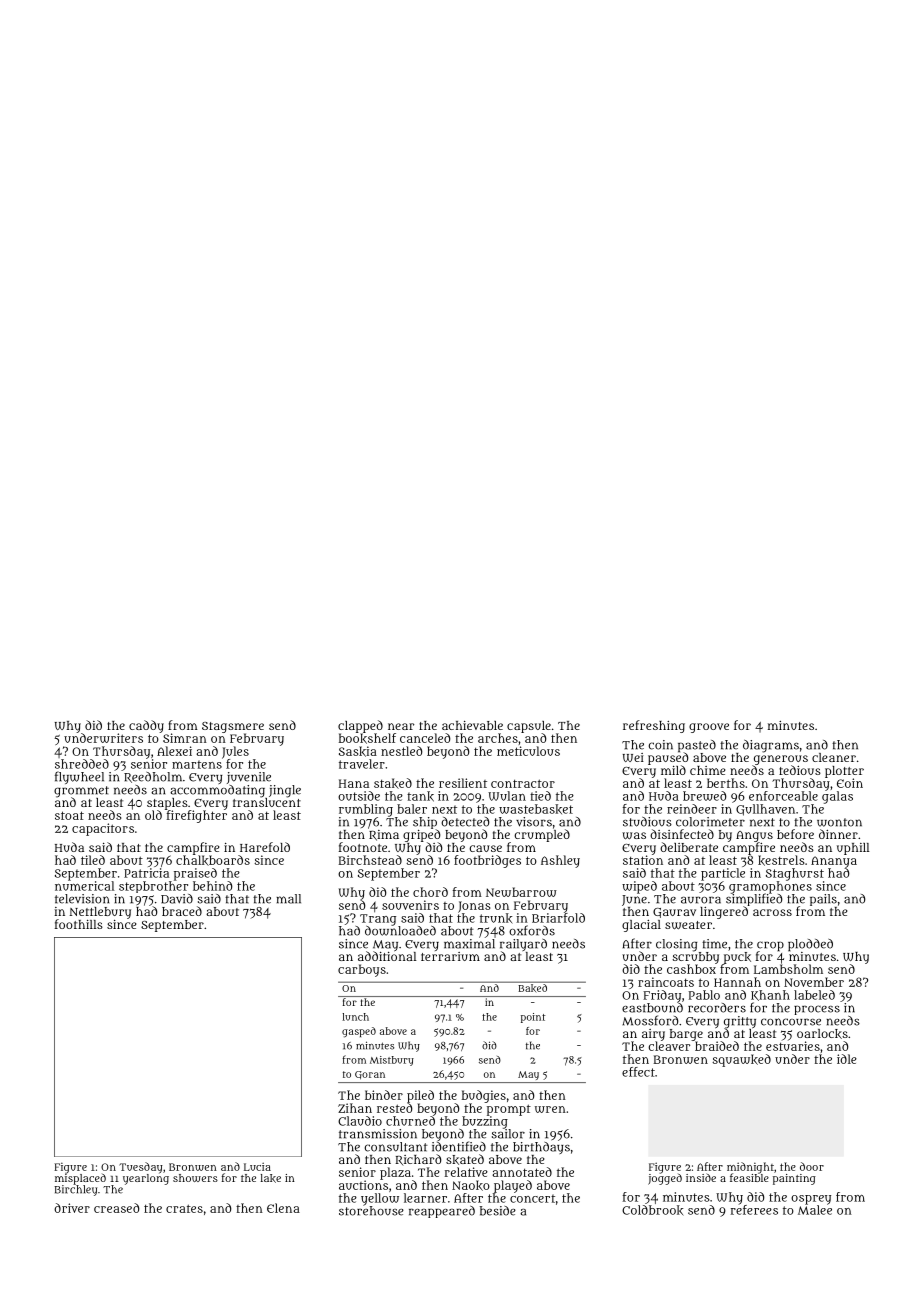 This page has height=1308, width=924. What do you see at coordinates (837, 797) in the page?
I see `galas` at bounding box center [837, 797].
